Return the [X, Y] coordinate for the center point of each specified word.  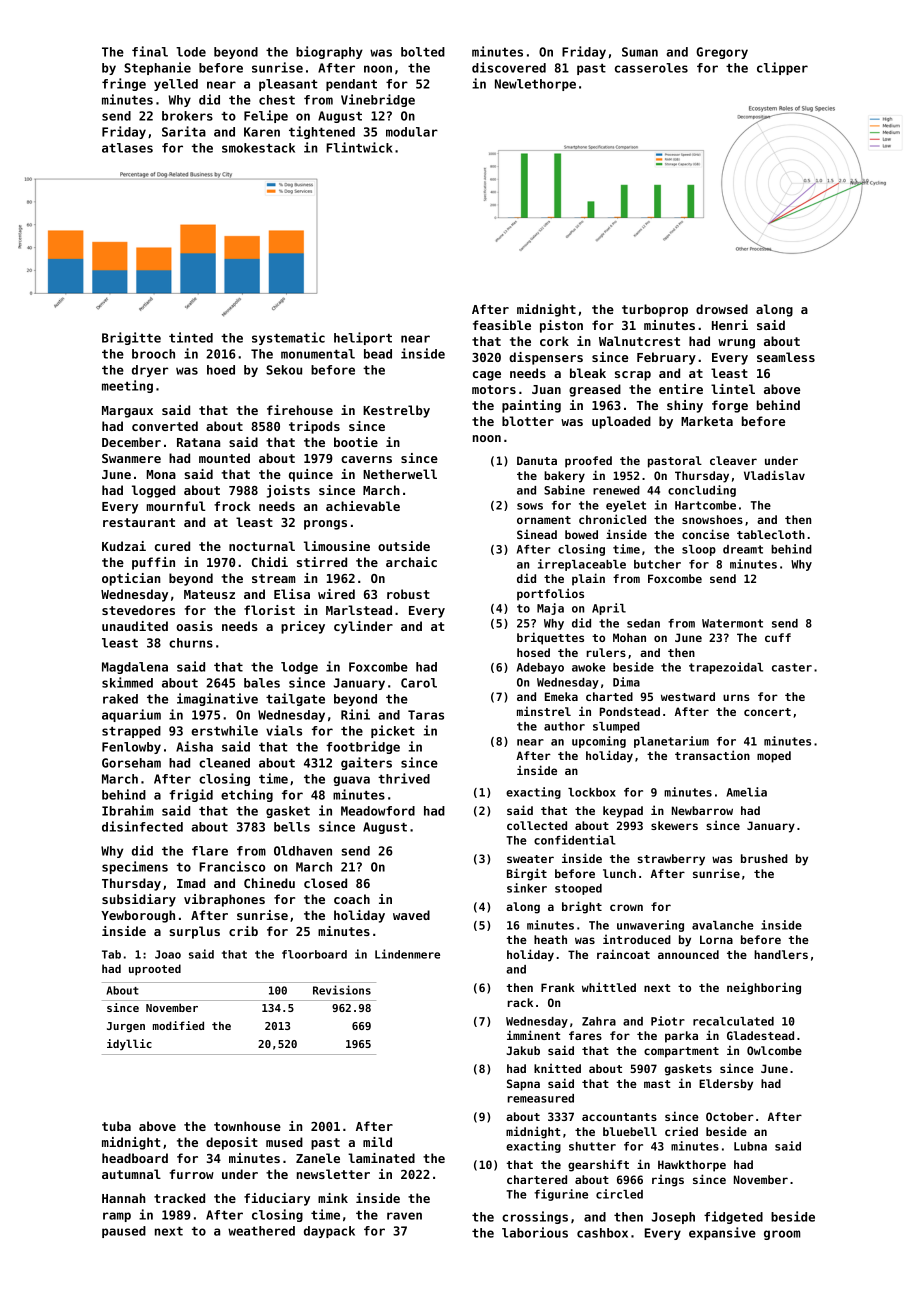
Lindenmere [407, 954]
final [150, 51]
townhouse [247, 1126]
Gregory [722, 53]
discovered [509, 67]
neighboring [764, 988]
